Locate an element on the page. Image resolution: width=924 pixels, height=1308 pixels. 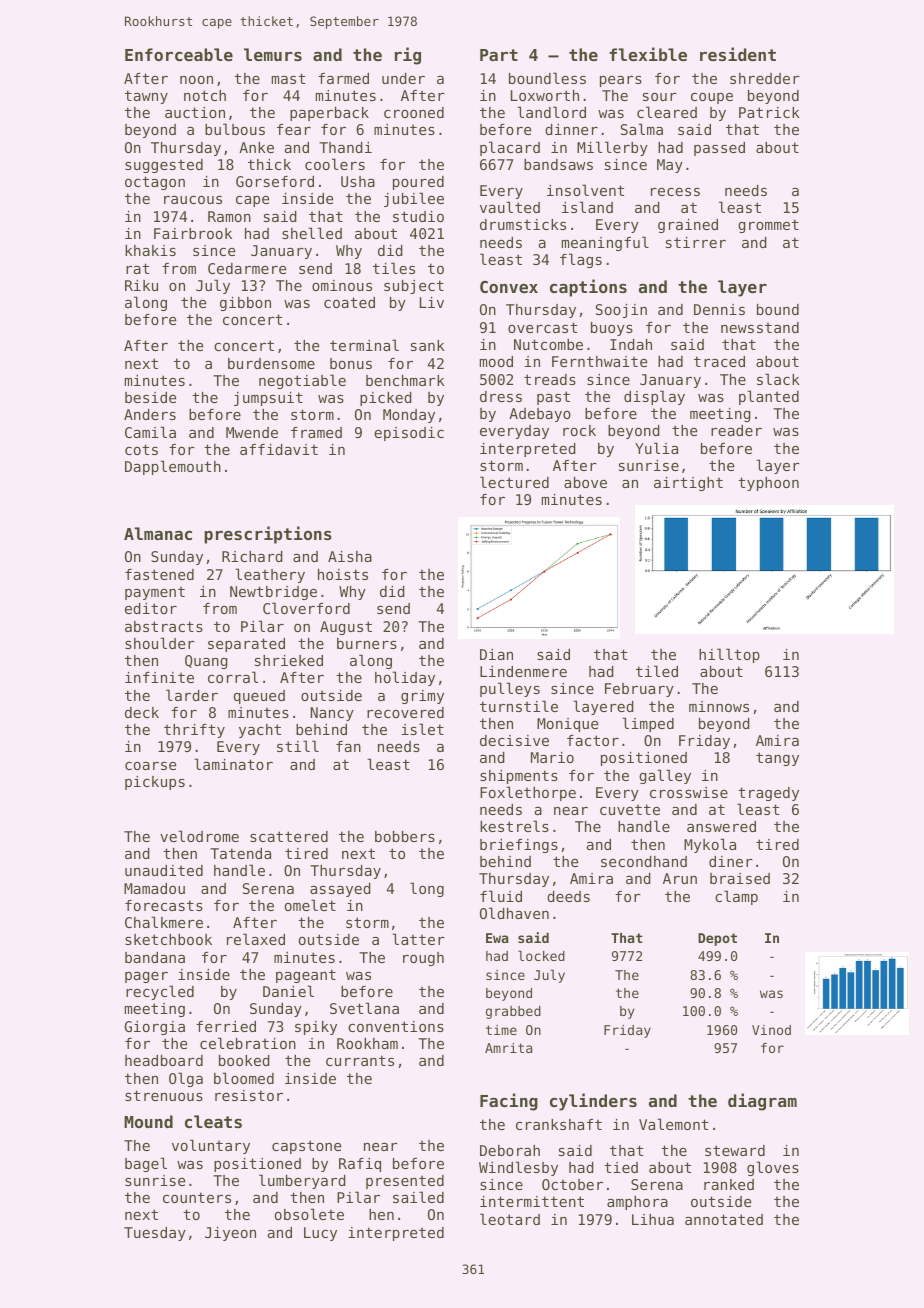
Cedarmere is located at coordinates (247, 268).
